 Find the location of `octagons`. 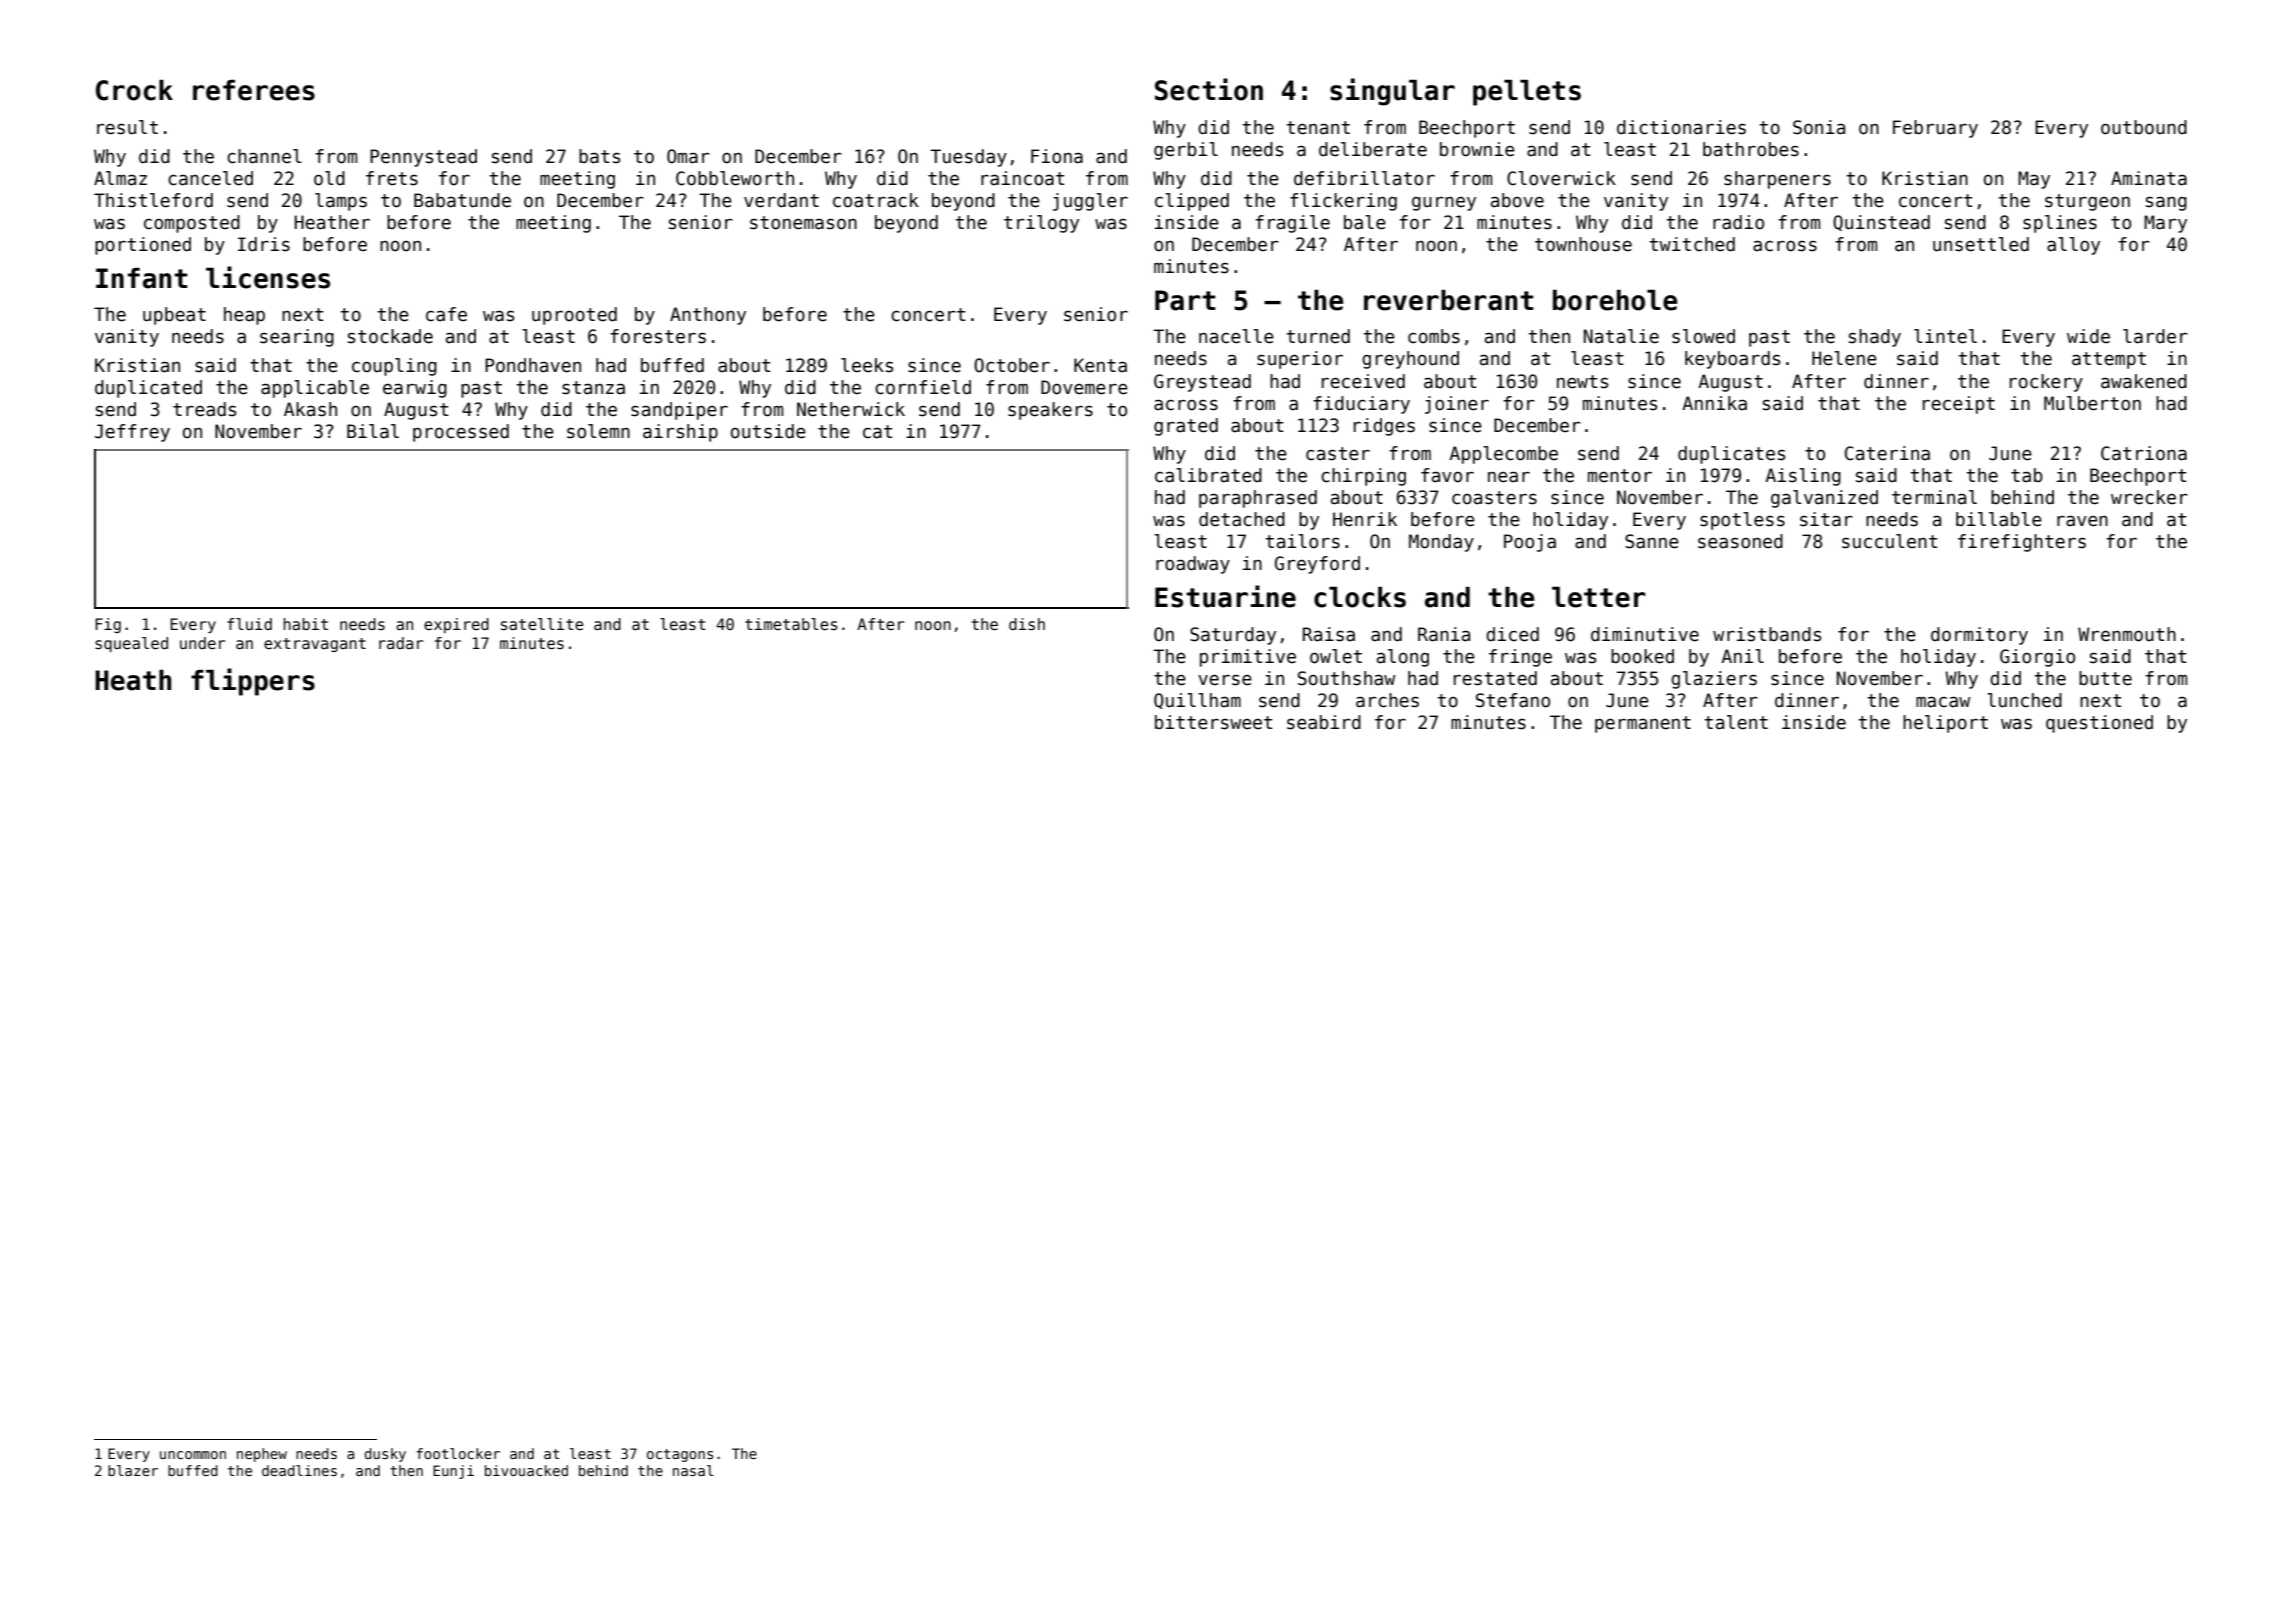

octagons is located at coordinates (680, 1455).
